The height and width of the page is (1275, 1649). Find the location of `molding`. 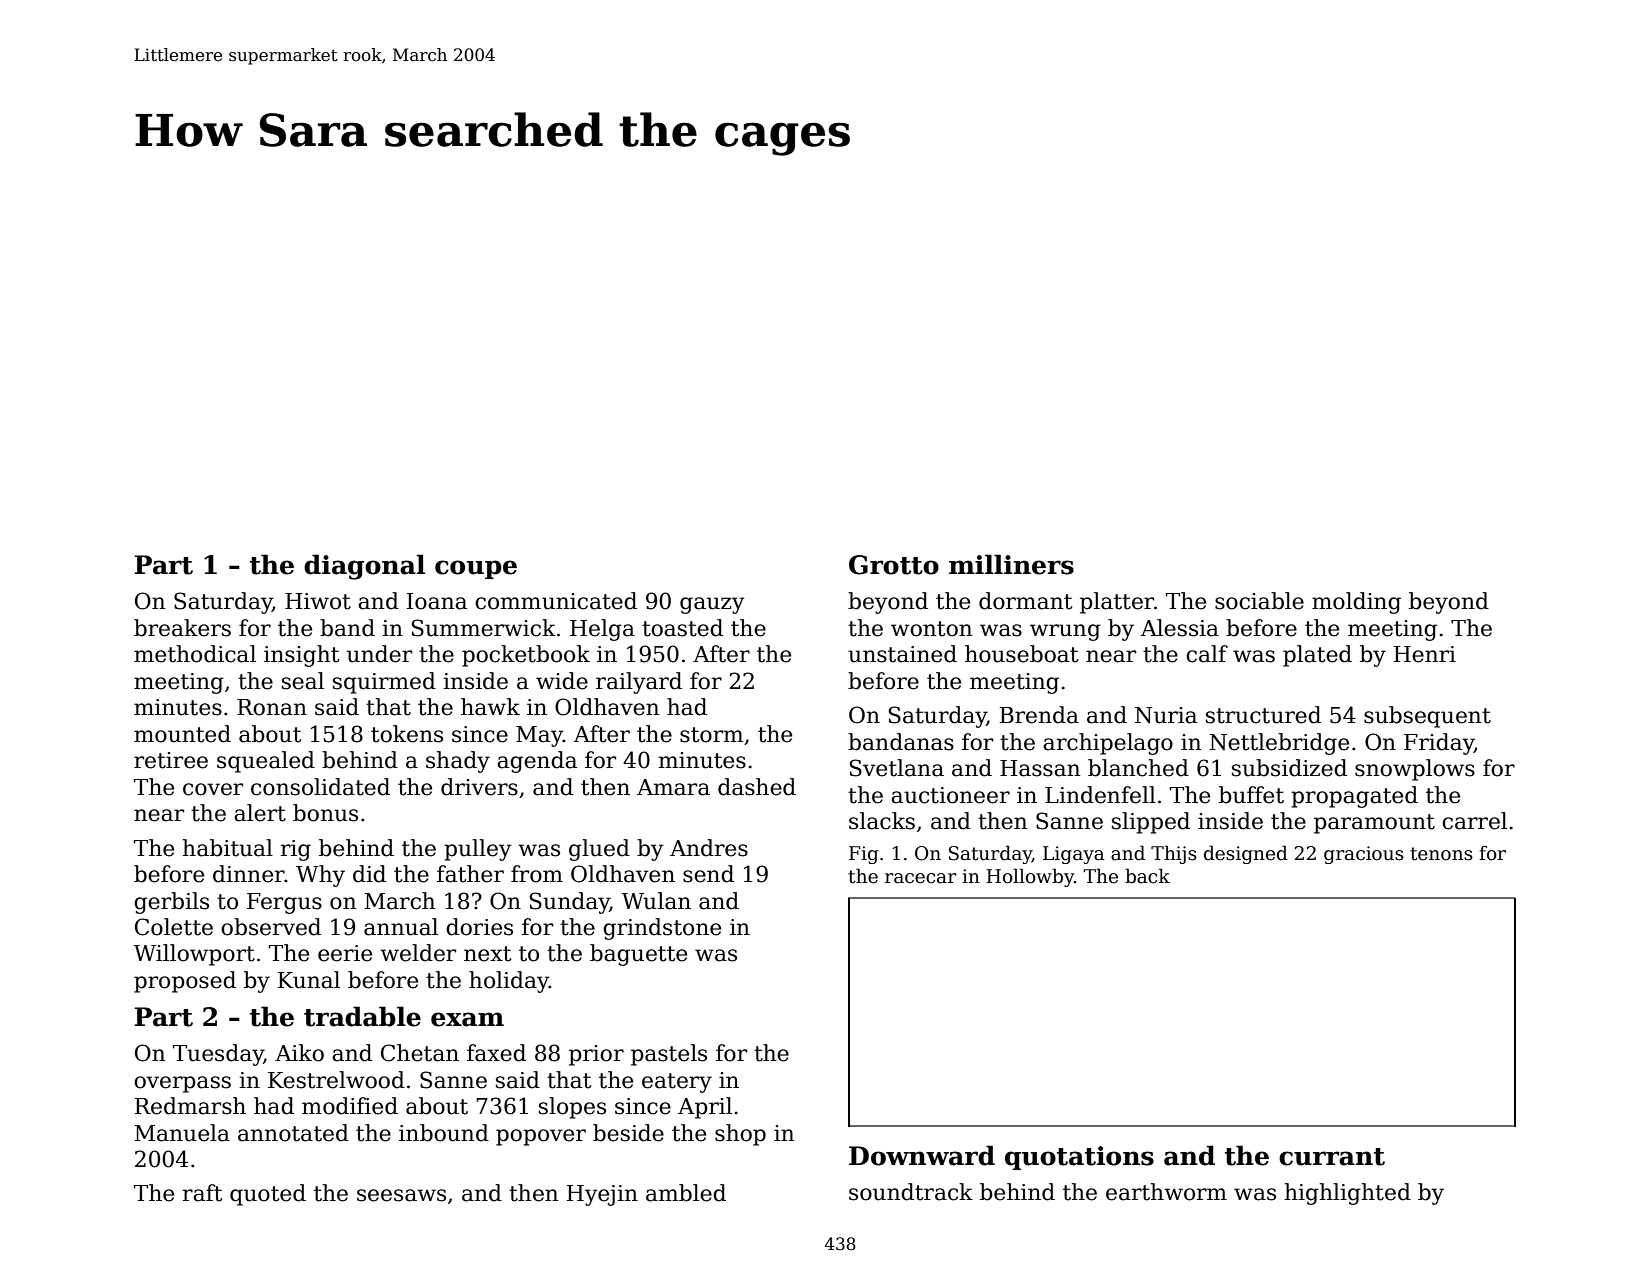

molding is located at coordinates (1356, 603).
